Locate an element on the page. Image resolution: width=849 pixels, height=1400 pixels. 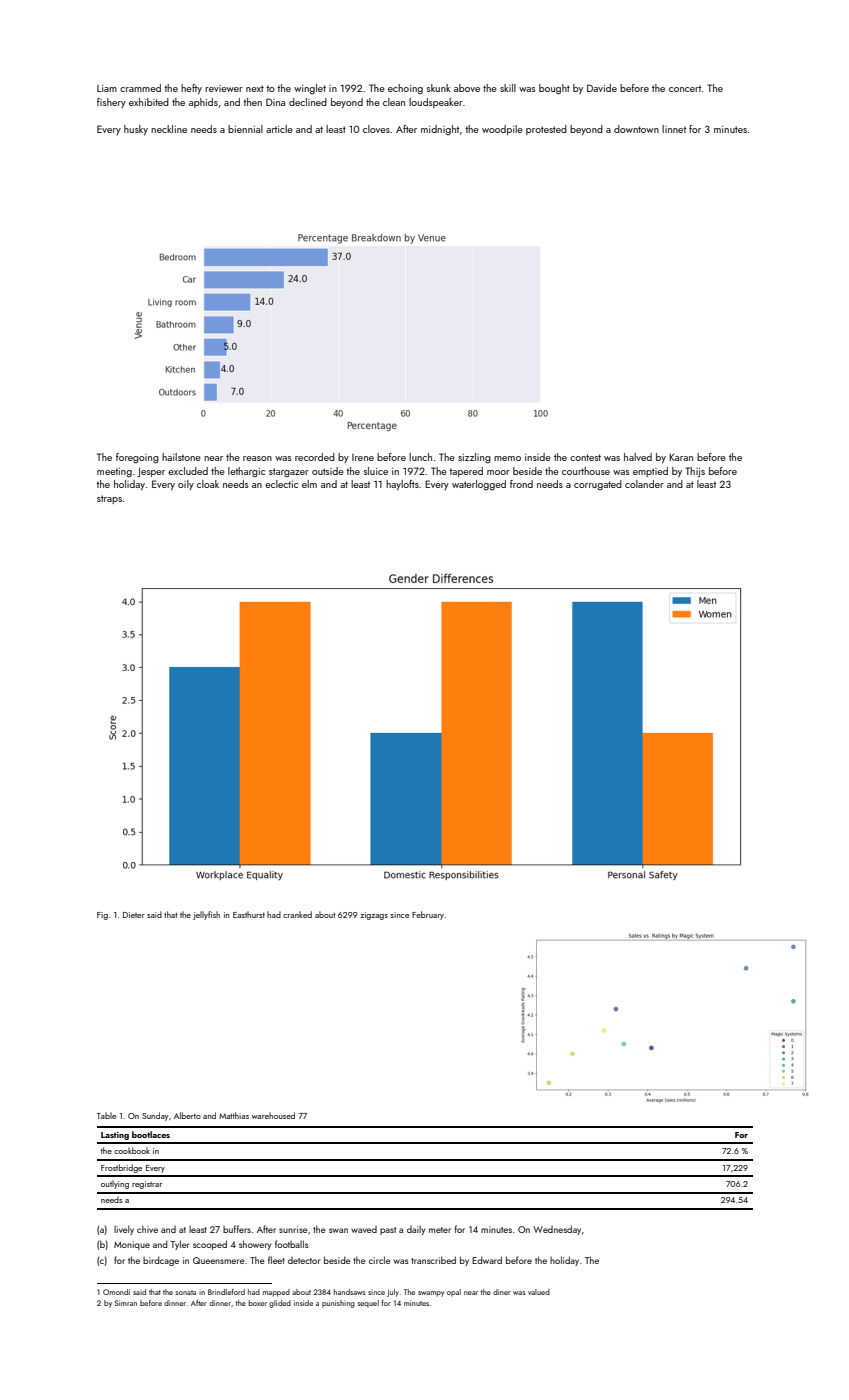
linnet is located at coordinates (674, 129).
